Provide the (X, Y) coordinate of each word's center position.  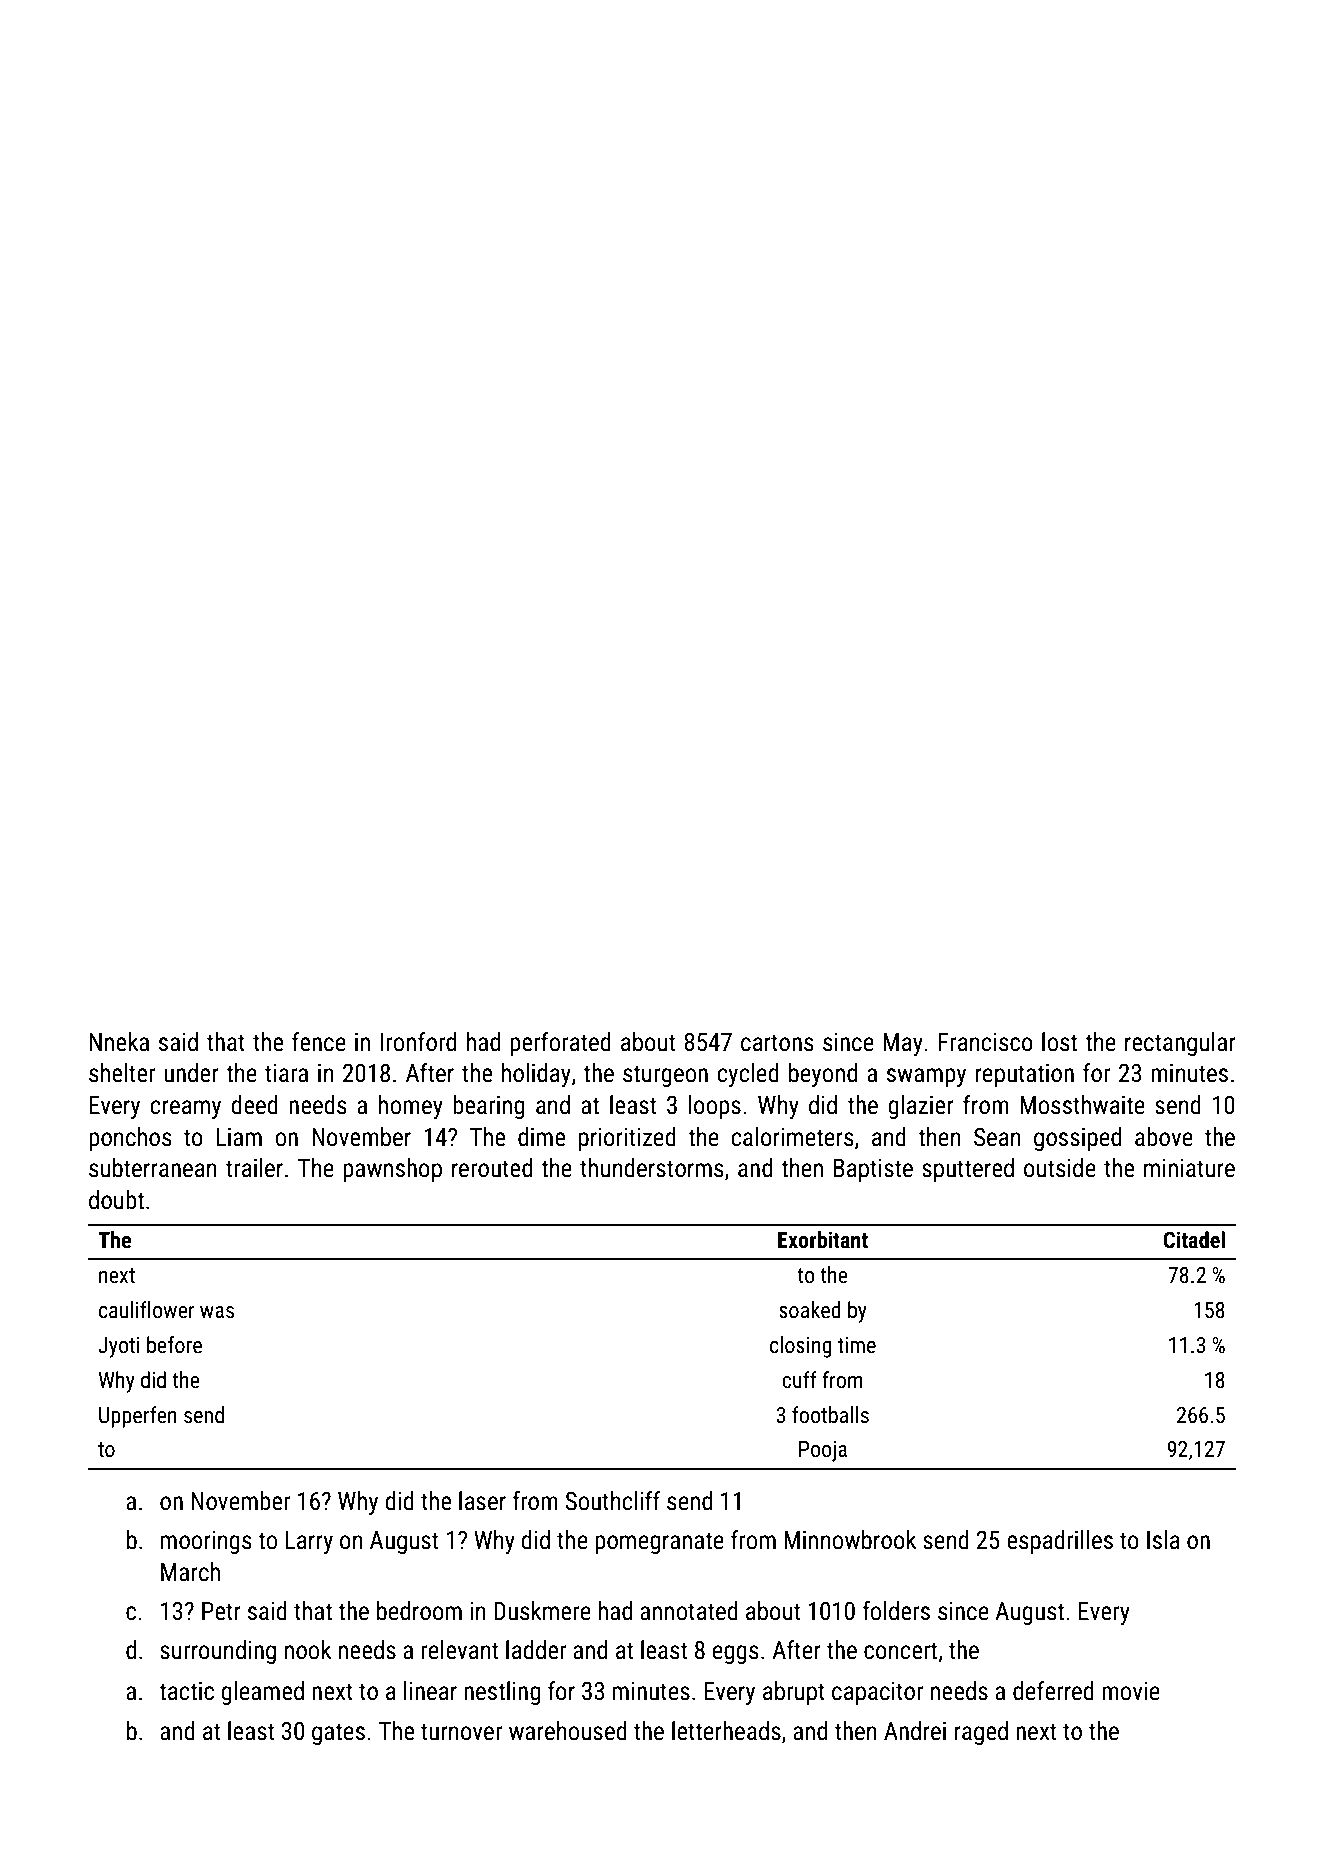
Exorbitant (823, 1240)
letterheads (726, 1731)
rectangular (1180, 1044)
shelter (122, 1073)
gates (338, 1734)
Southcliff (612, 1501)
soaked (810, 1310)
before (174, 1345)
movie (1131, 1691)
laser (482, 1501)
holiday (536, 1075)
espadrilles (1060, 1542)
